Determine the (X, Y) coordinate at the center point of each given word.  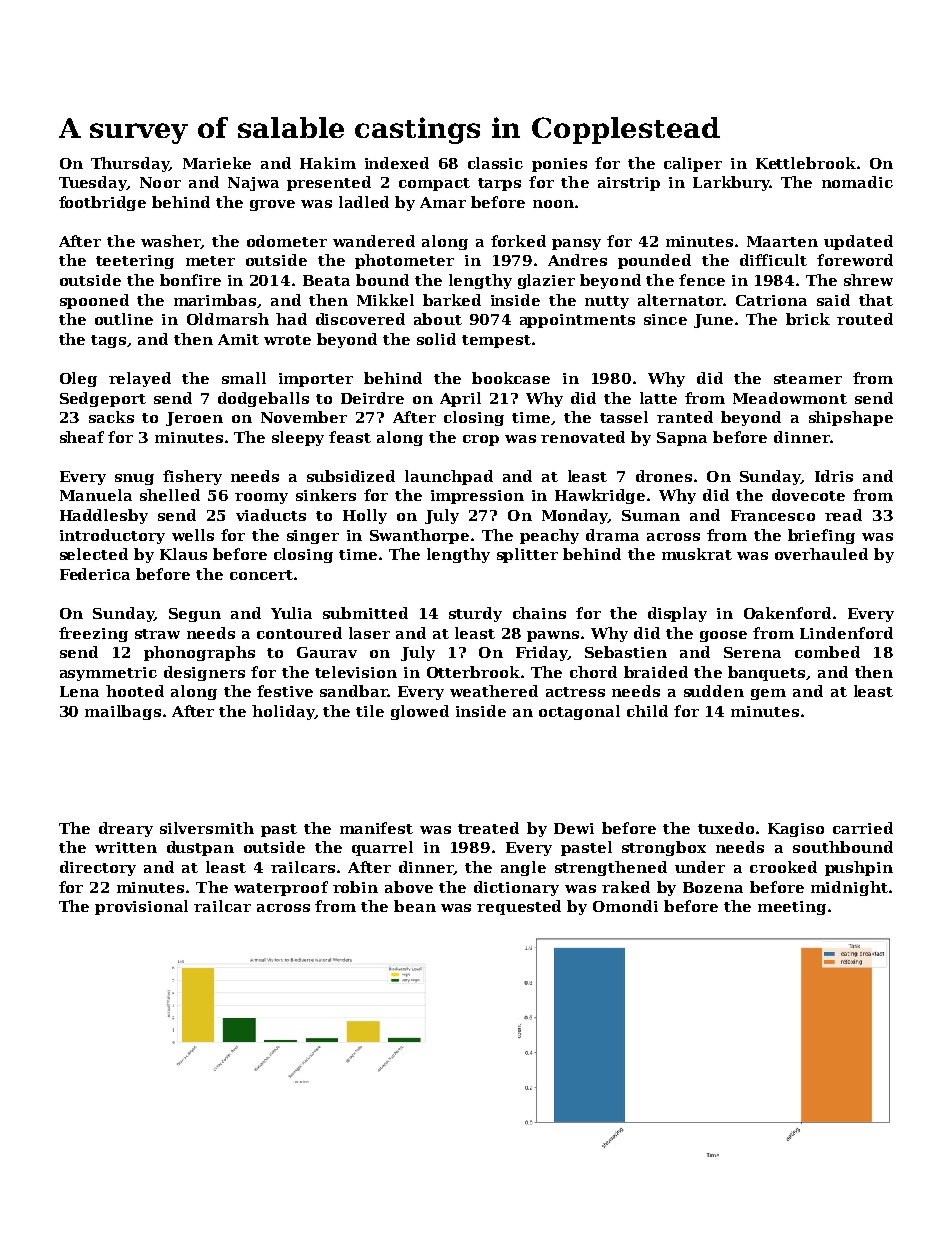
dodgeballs (263, 399)
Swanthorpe (419, 536)
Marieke (217, 163)
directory (98, 868)
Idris (834, 476)
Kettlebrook (806, 163)
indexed (397, 163)
